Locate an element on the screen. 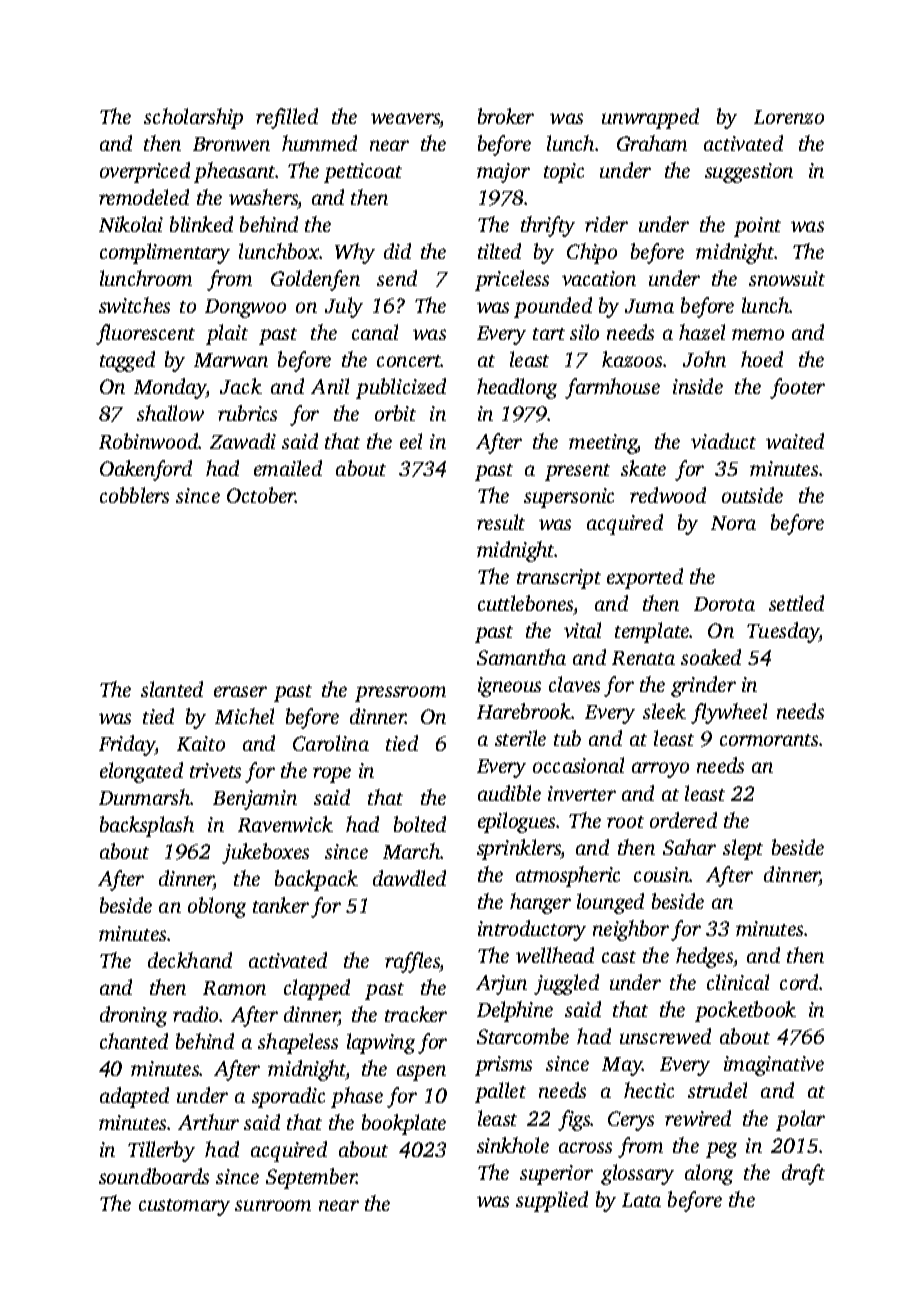 This screenshot has width=924, height=1314. cobblers is located at coordinates (134, 495).
